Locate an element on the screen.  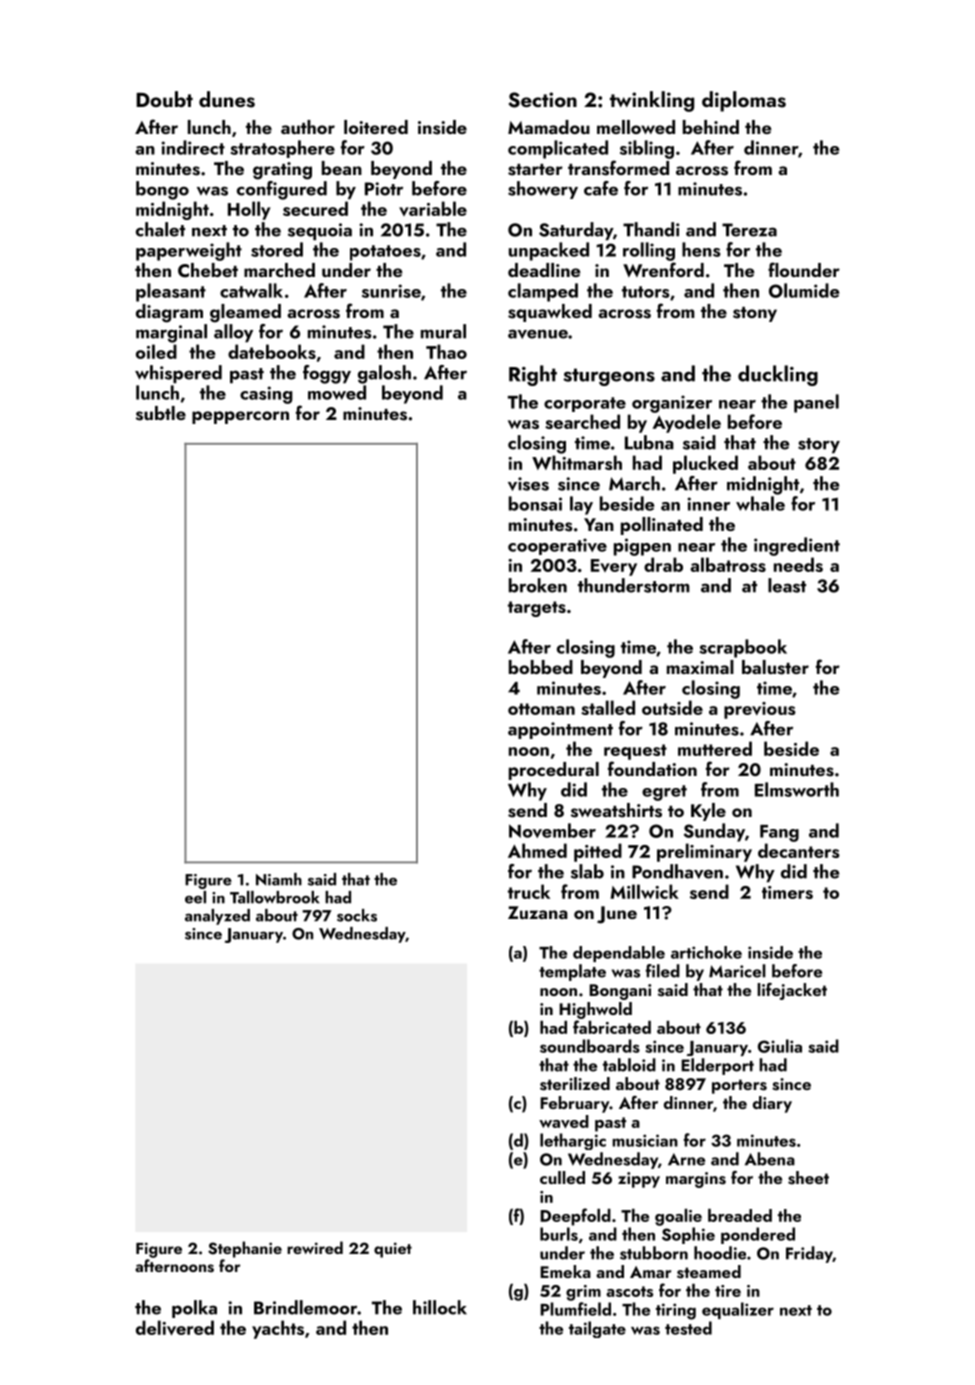
decanters is located at coordinates (799, 850).
